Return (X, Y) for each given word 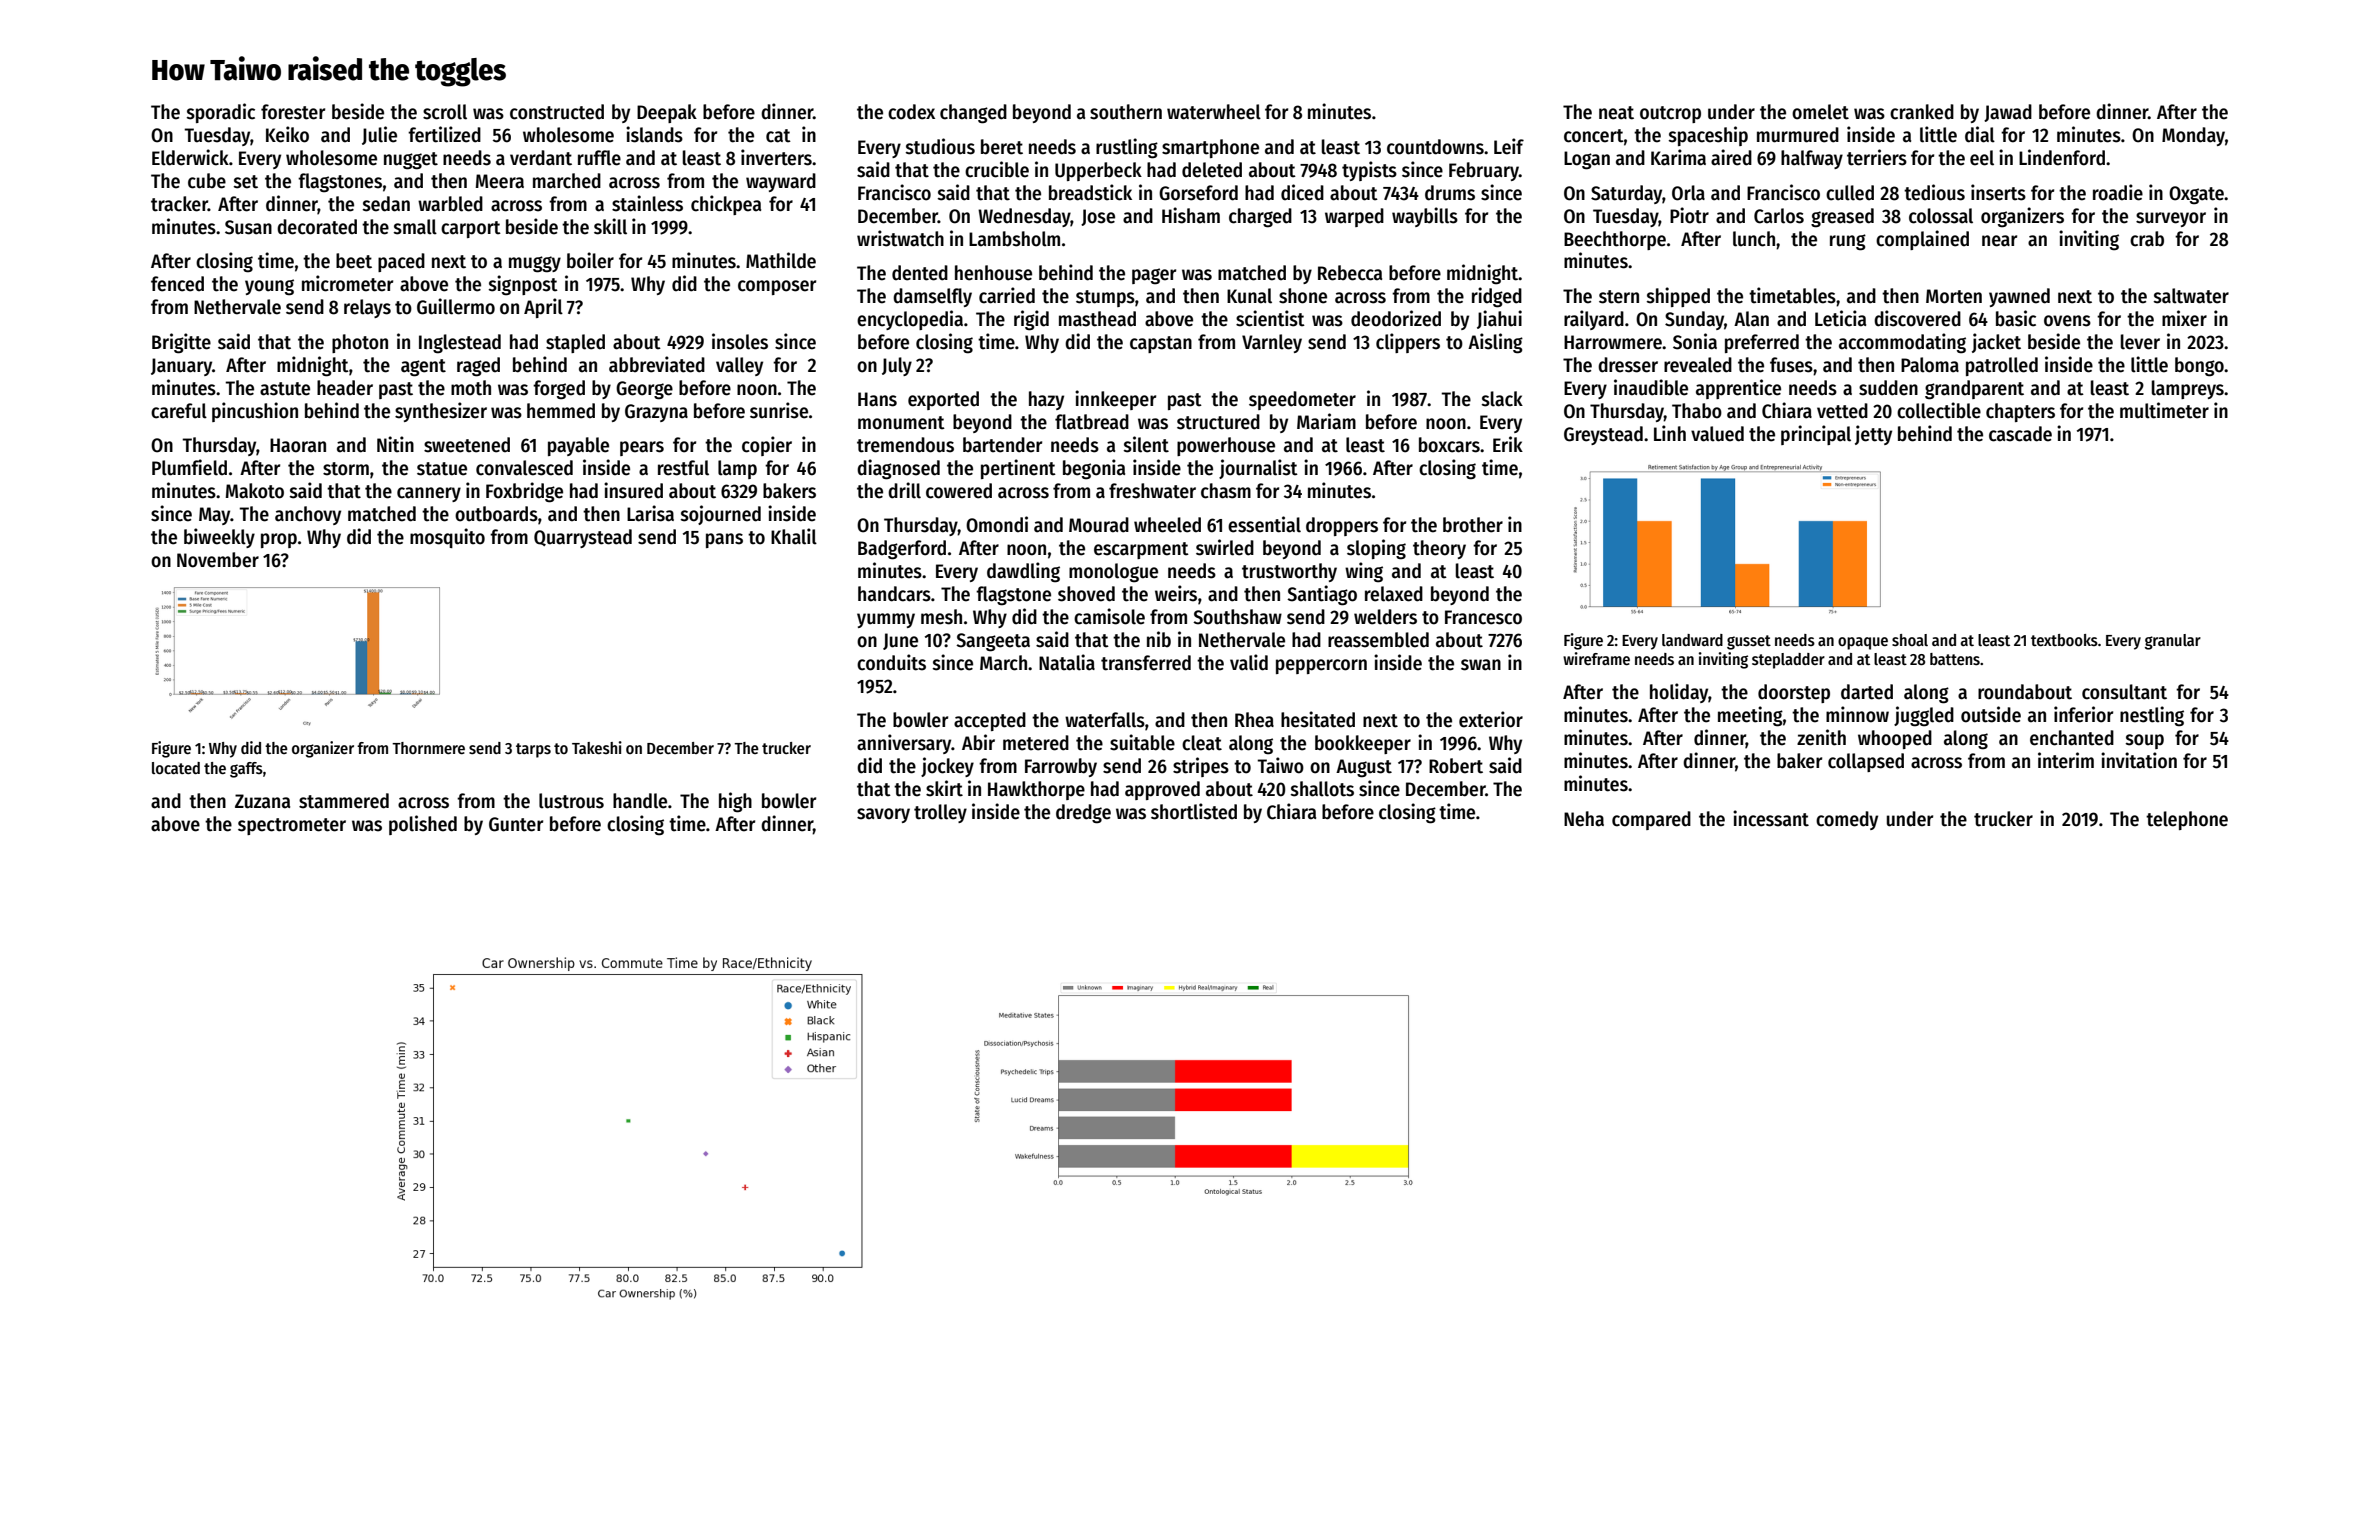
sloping (1376, 549)
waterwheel (1214, 112)
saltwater (2191, 296)
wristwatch (900, 238)
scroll (445, 112)
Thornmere (428, 748)
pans (724, 540)
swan (1481, 665)
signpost (523, 285)
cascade (2020, 434)
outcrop (1670, 114)
